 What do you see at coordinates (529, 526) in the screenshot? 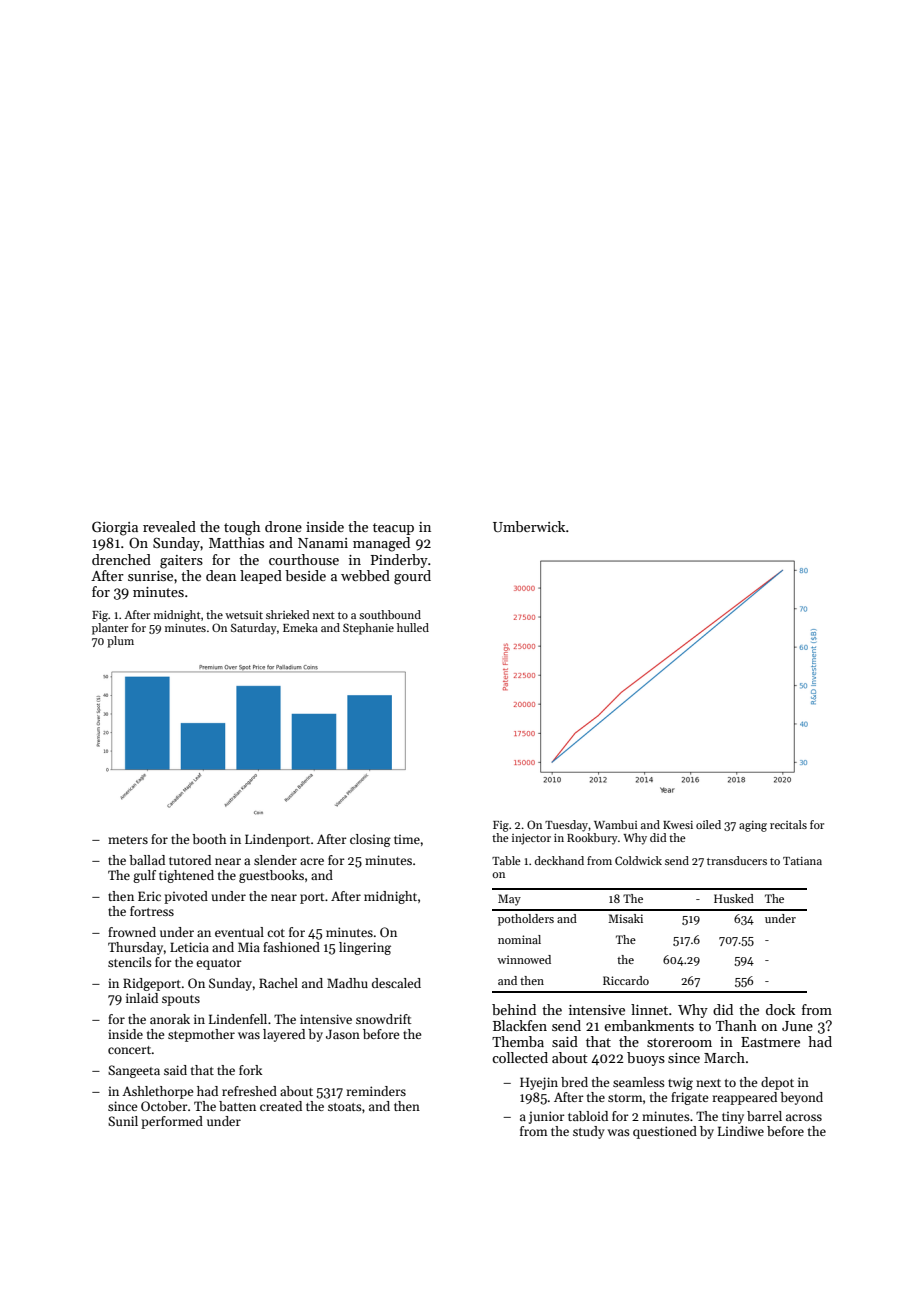
I see `Umberwick` at bounding box center [529, 526].
